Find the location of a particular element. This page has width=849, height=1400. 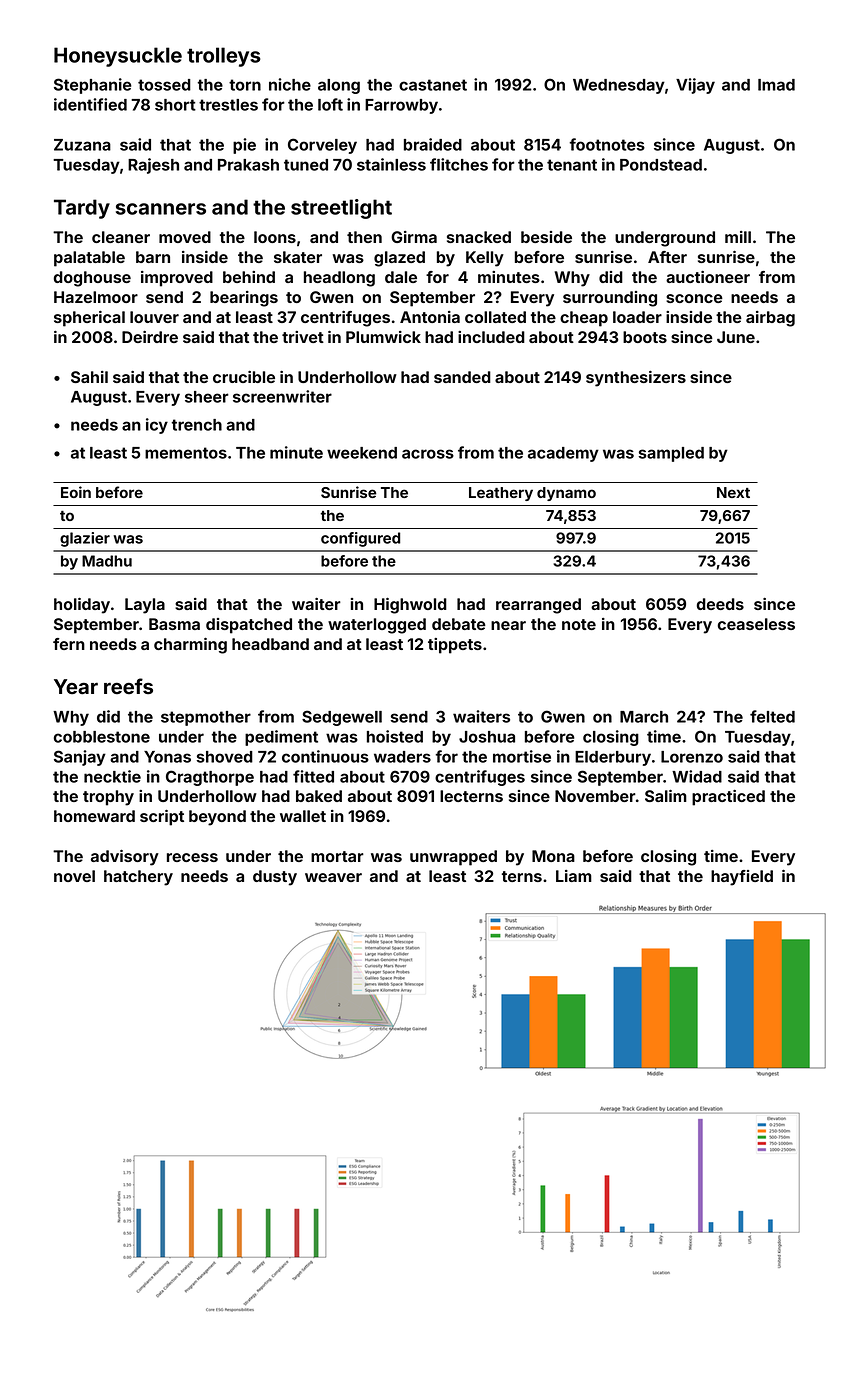

trolleys is located at coordinates (224, 57).
